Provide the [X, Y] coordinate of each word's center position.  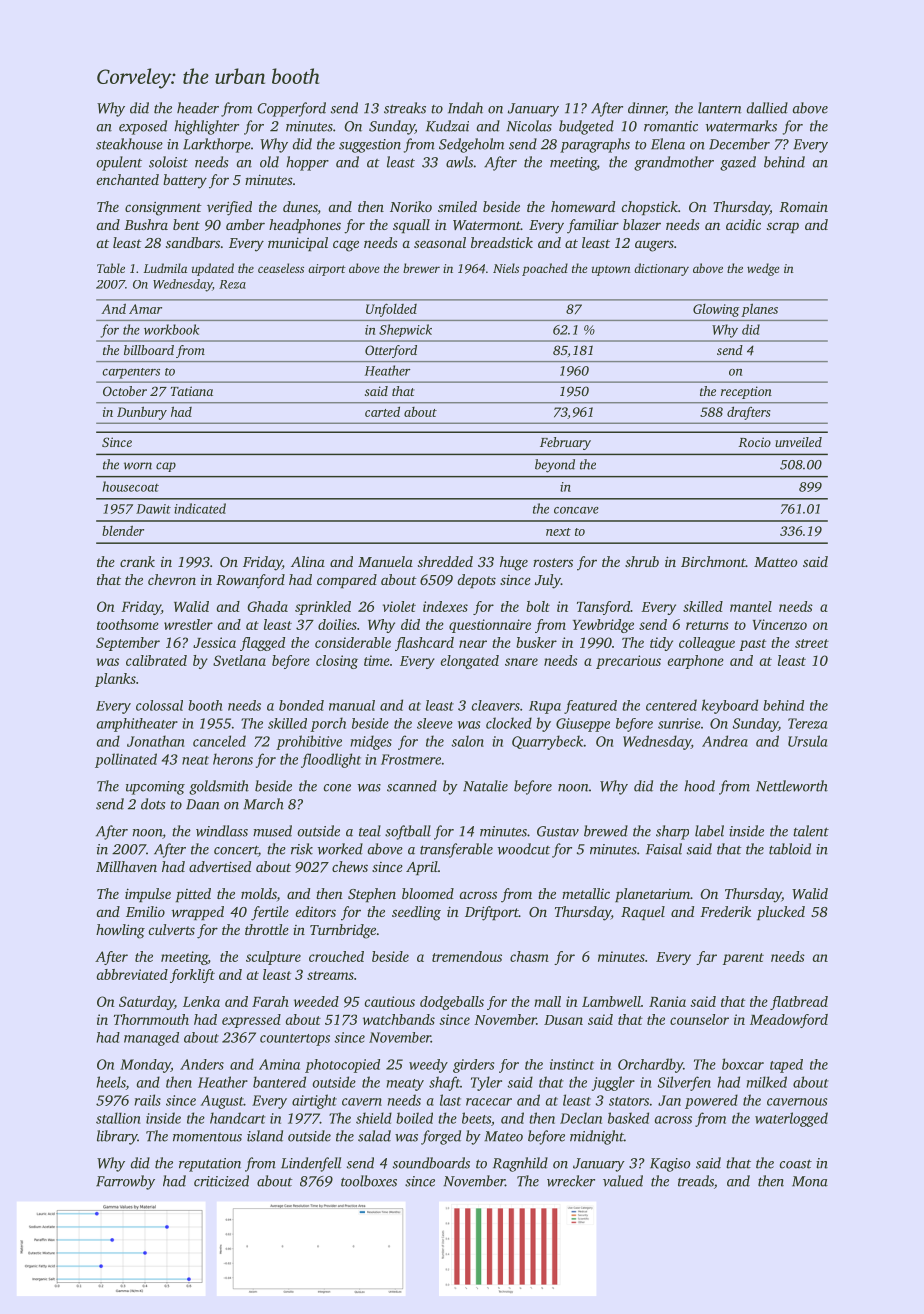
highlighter [206, 127]
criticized [221, 1181]
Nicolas [529, 126]
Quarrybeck [548, 742]
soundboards [431, 1163]
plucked [781, 913]
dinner [647, 109]
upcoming [155, 788]
